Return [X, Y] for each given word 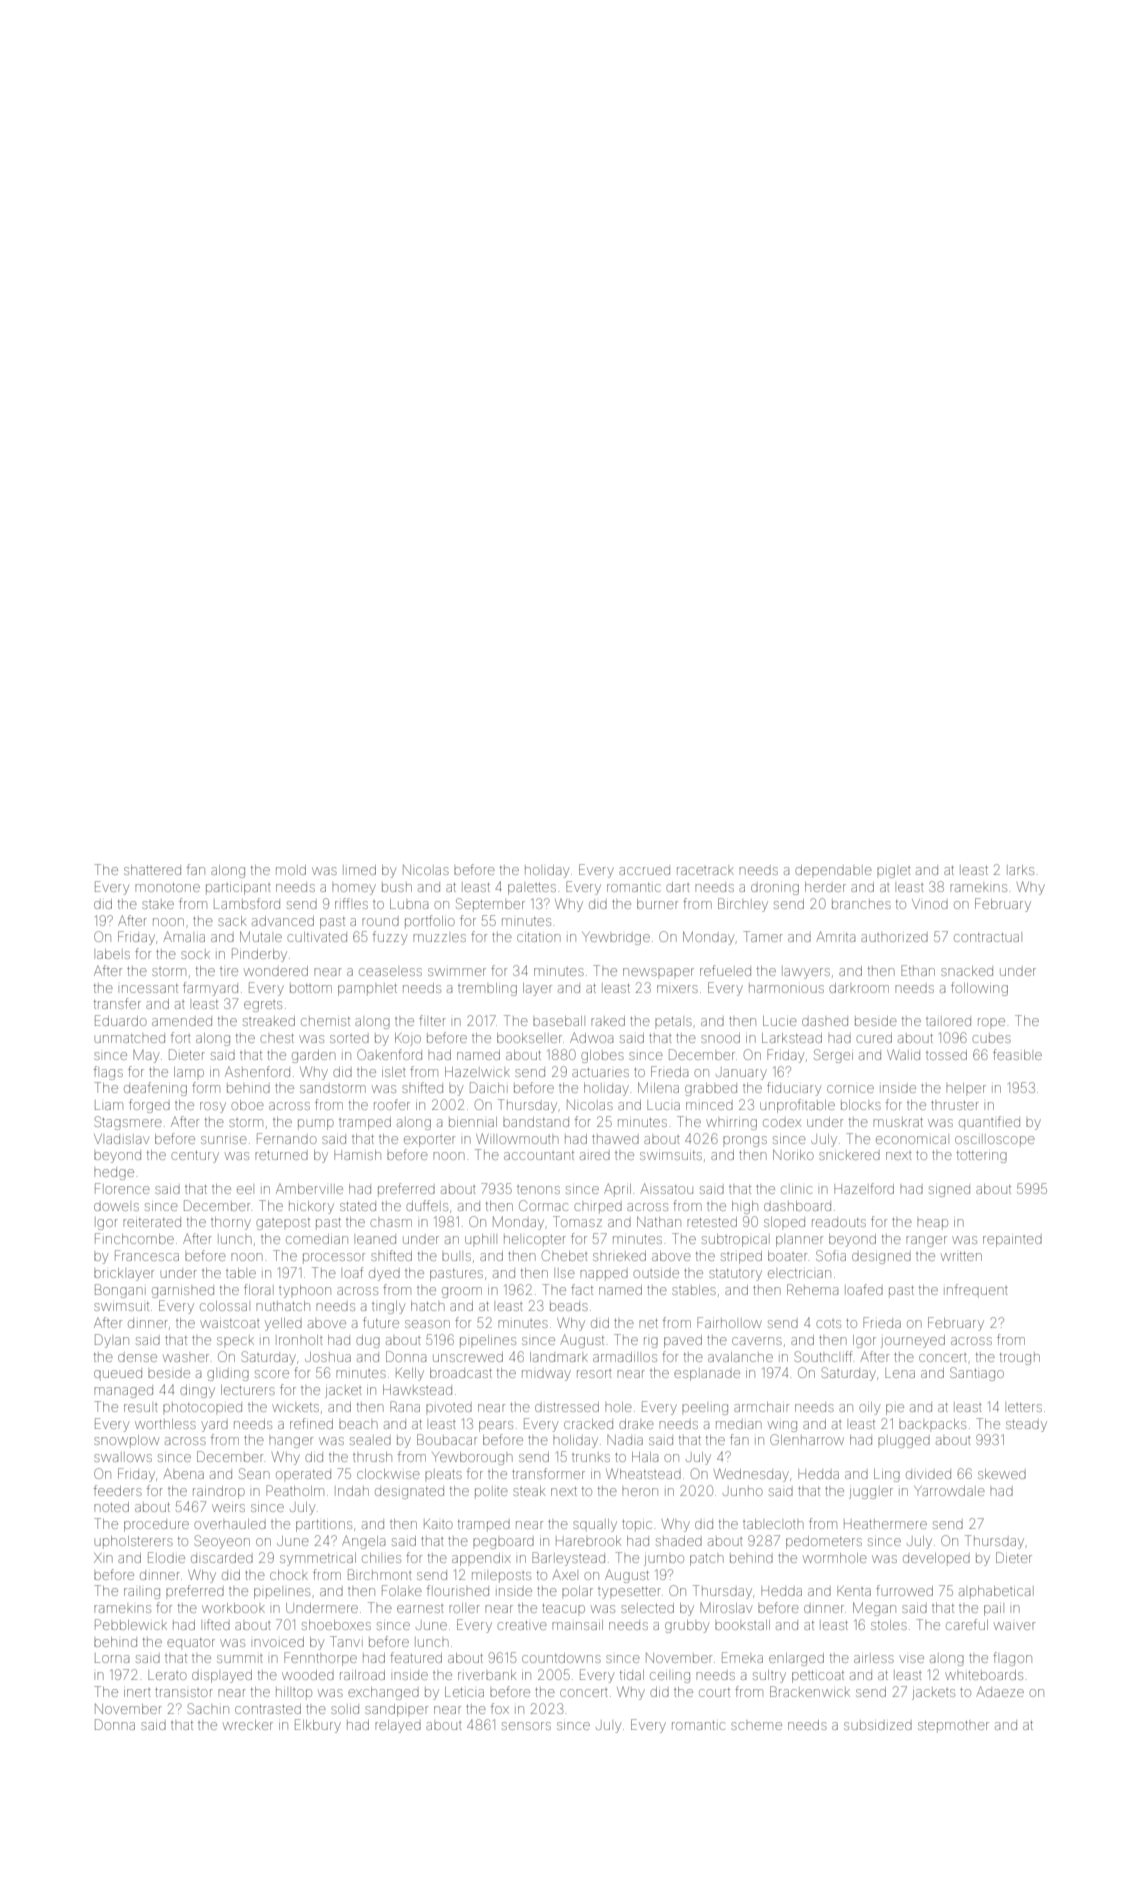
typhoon [305, 1291]
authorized [894, 938]
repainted [1012, 1241]
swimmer [457, 972]
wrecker [248, 1725]
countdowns [561, 1658]
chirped [598, 1208]
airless [874, 1658]
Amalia [184, 936]
